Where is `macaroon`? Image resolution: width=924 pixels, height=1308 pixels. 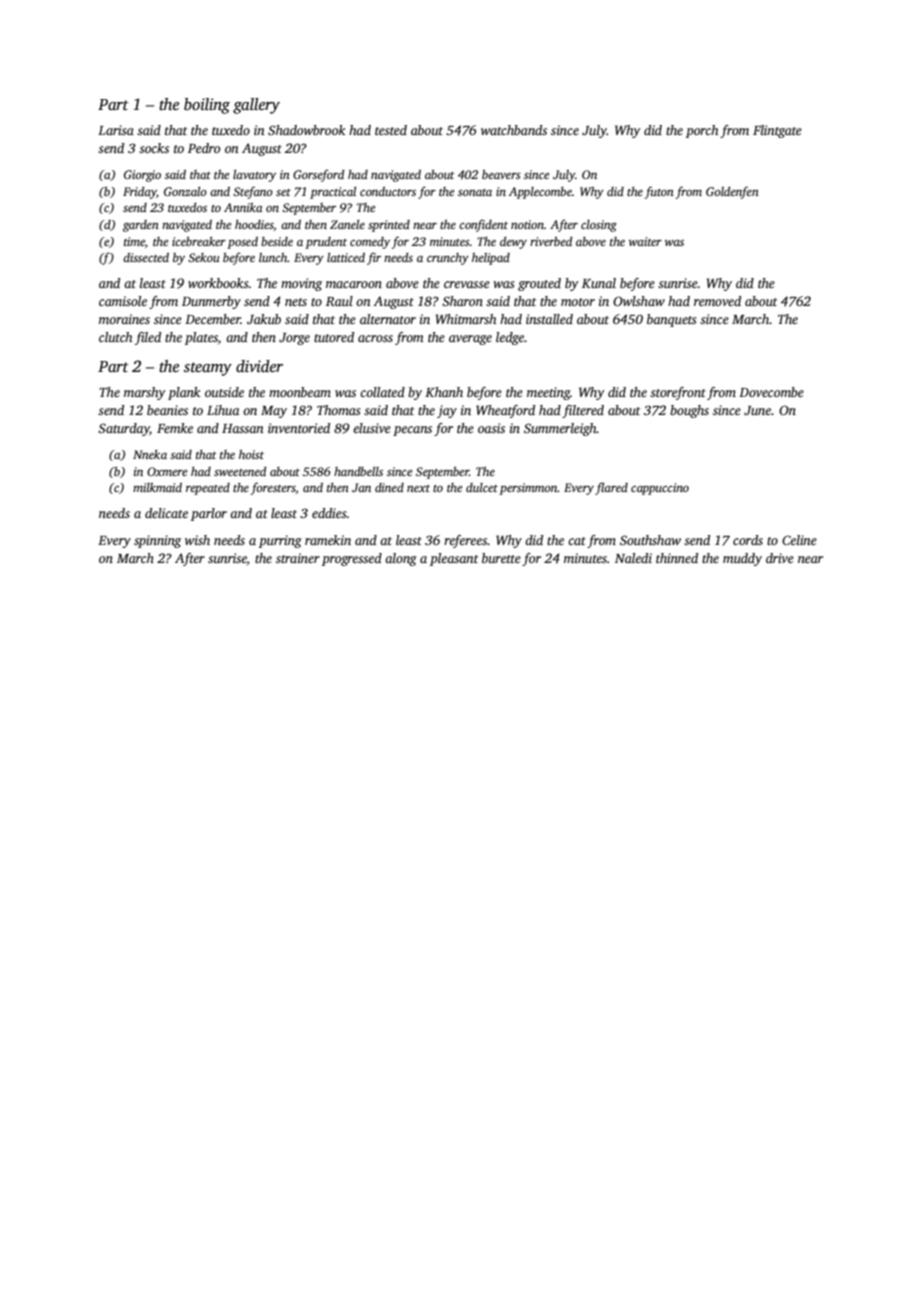 macaroon is located at coordinates (354, 284).
